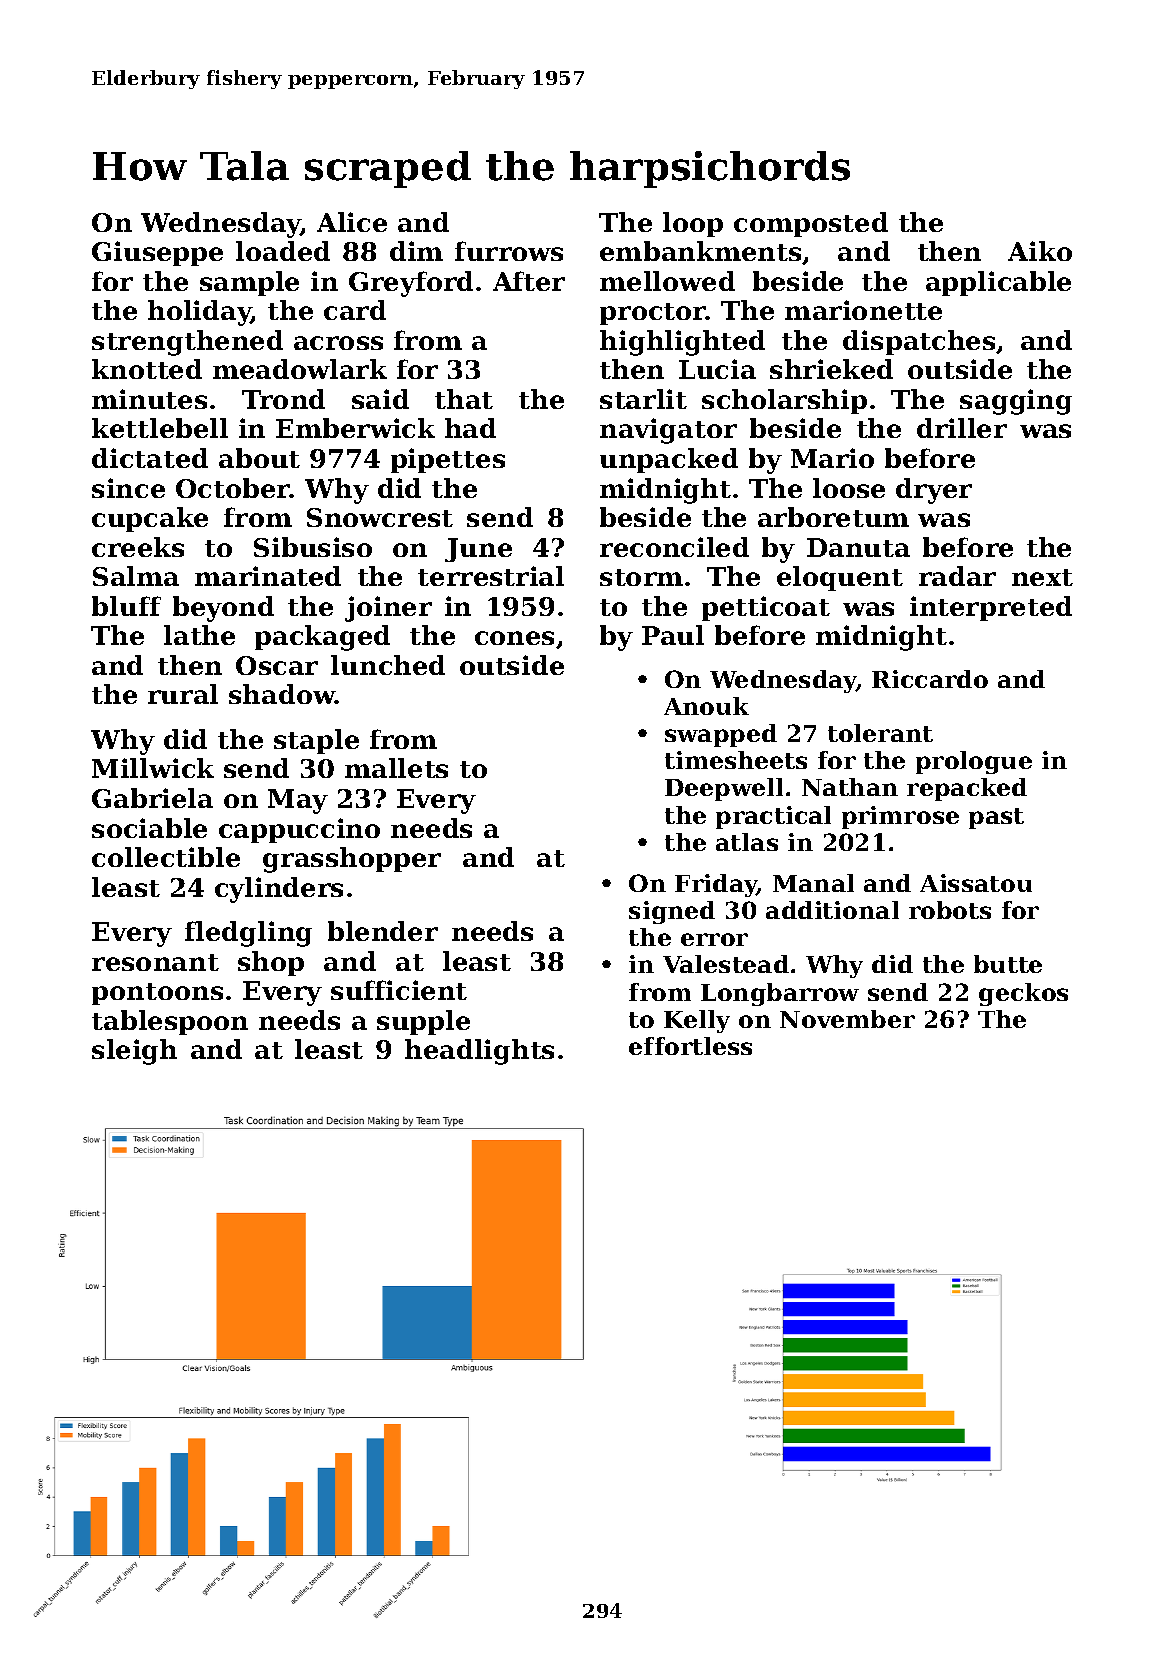 The width and height of the document is (1165, 1654). What do you see at coordinates (706, 706) in the document?
I see `Anouk` at bounding box center [706, 706].
